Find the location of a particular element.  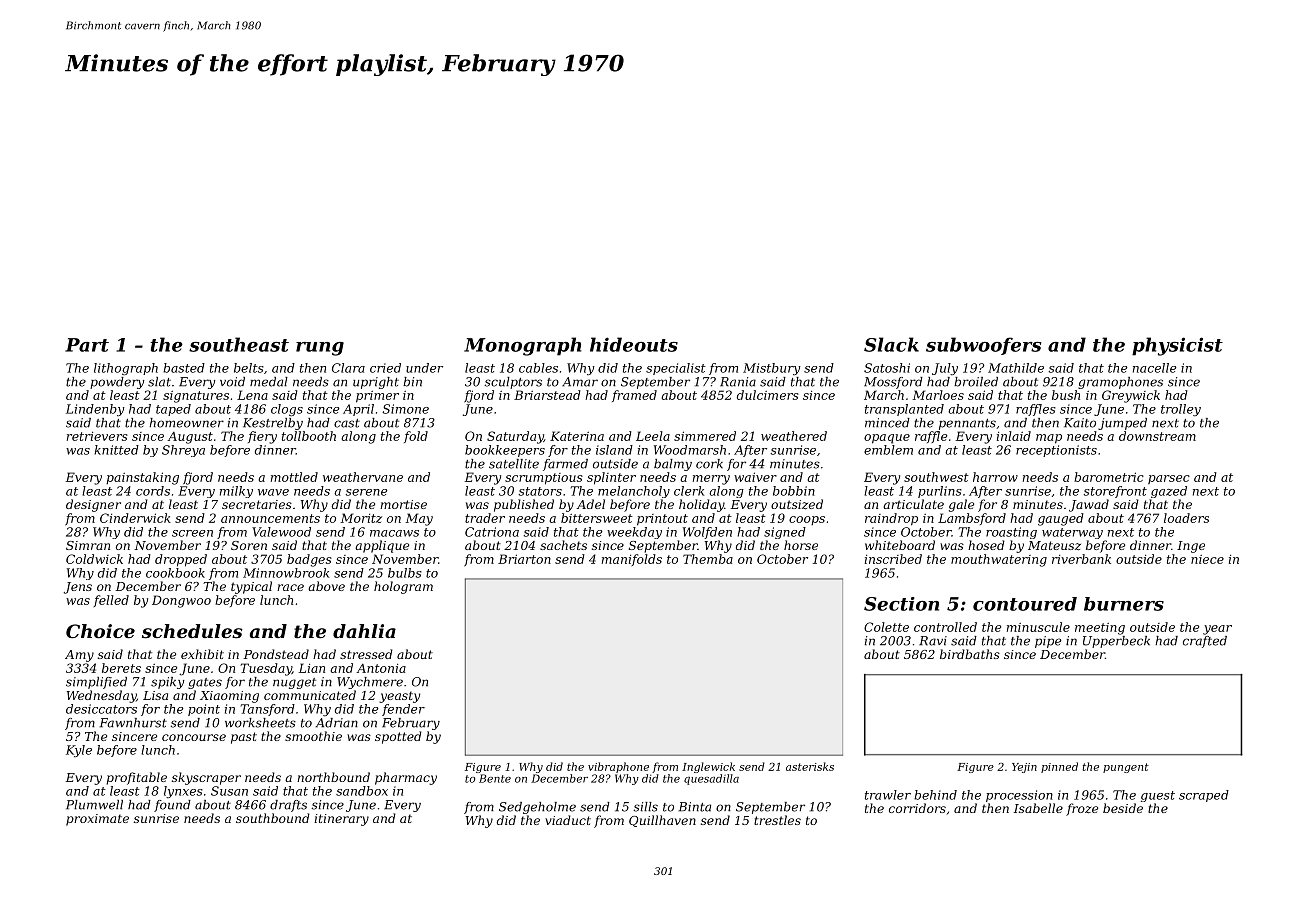

hideouts is located at coordinates (634, 344).
